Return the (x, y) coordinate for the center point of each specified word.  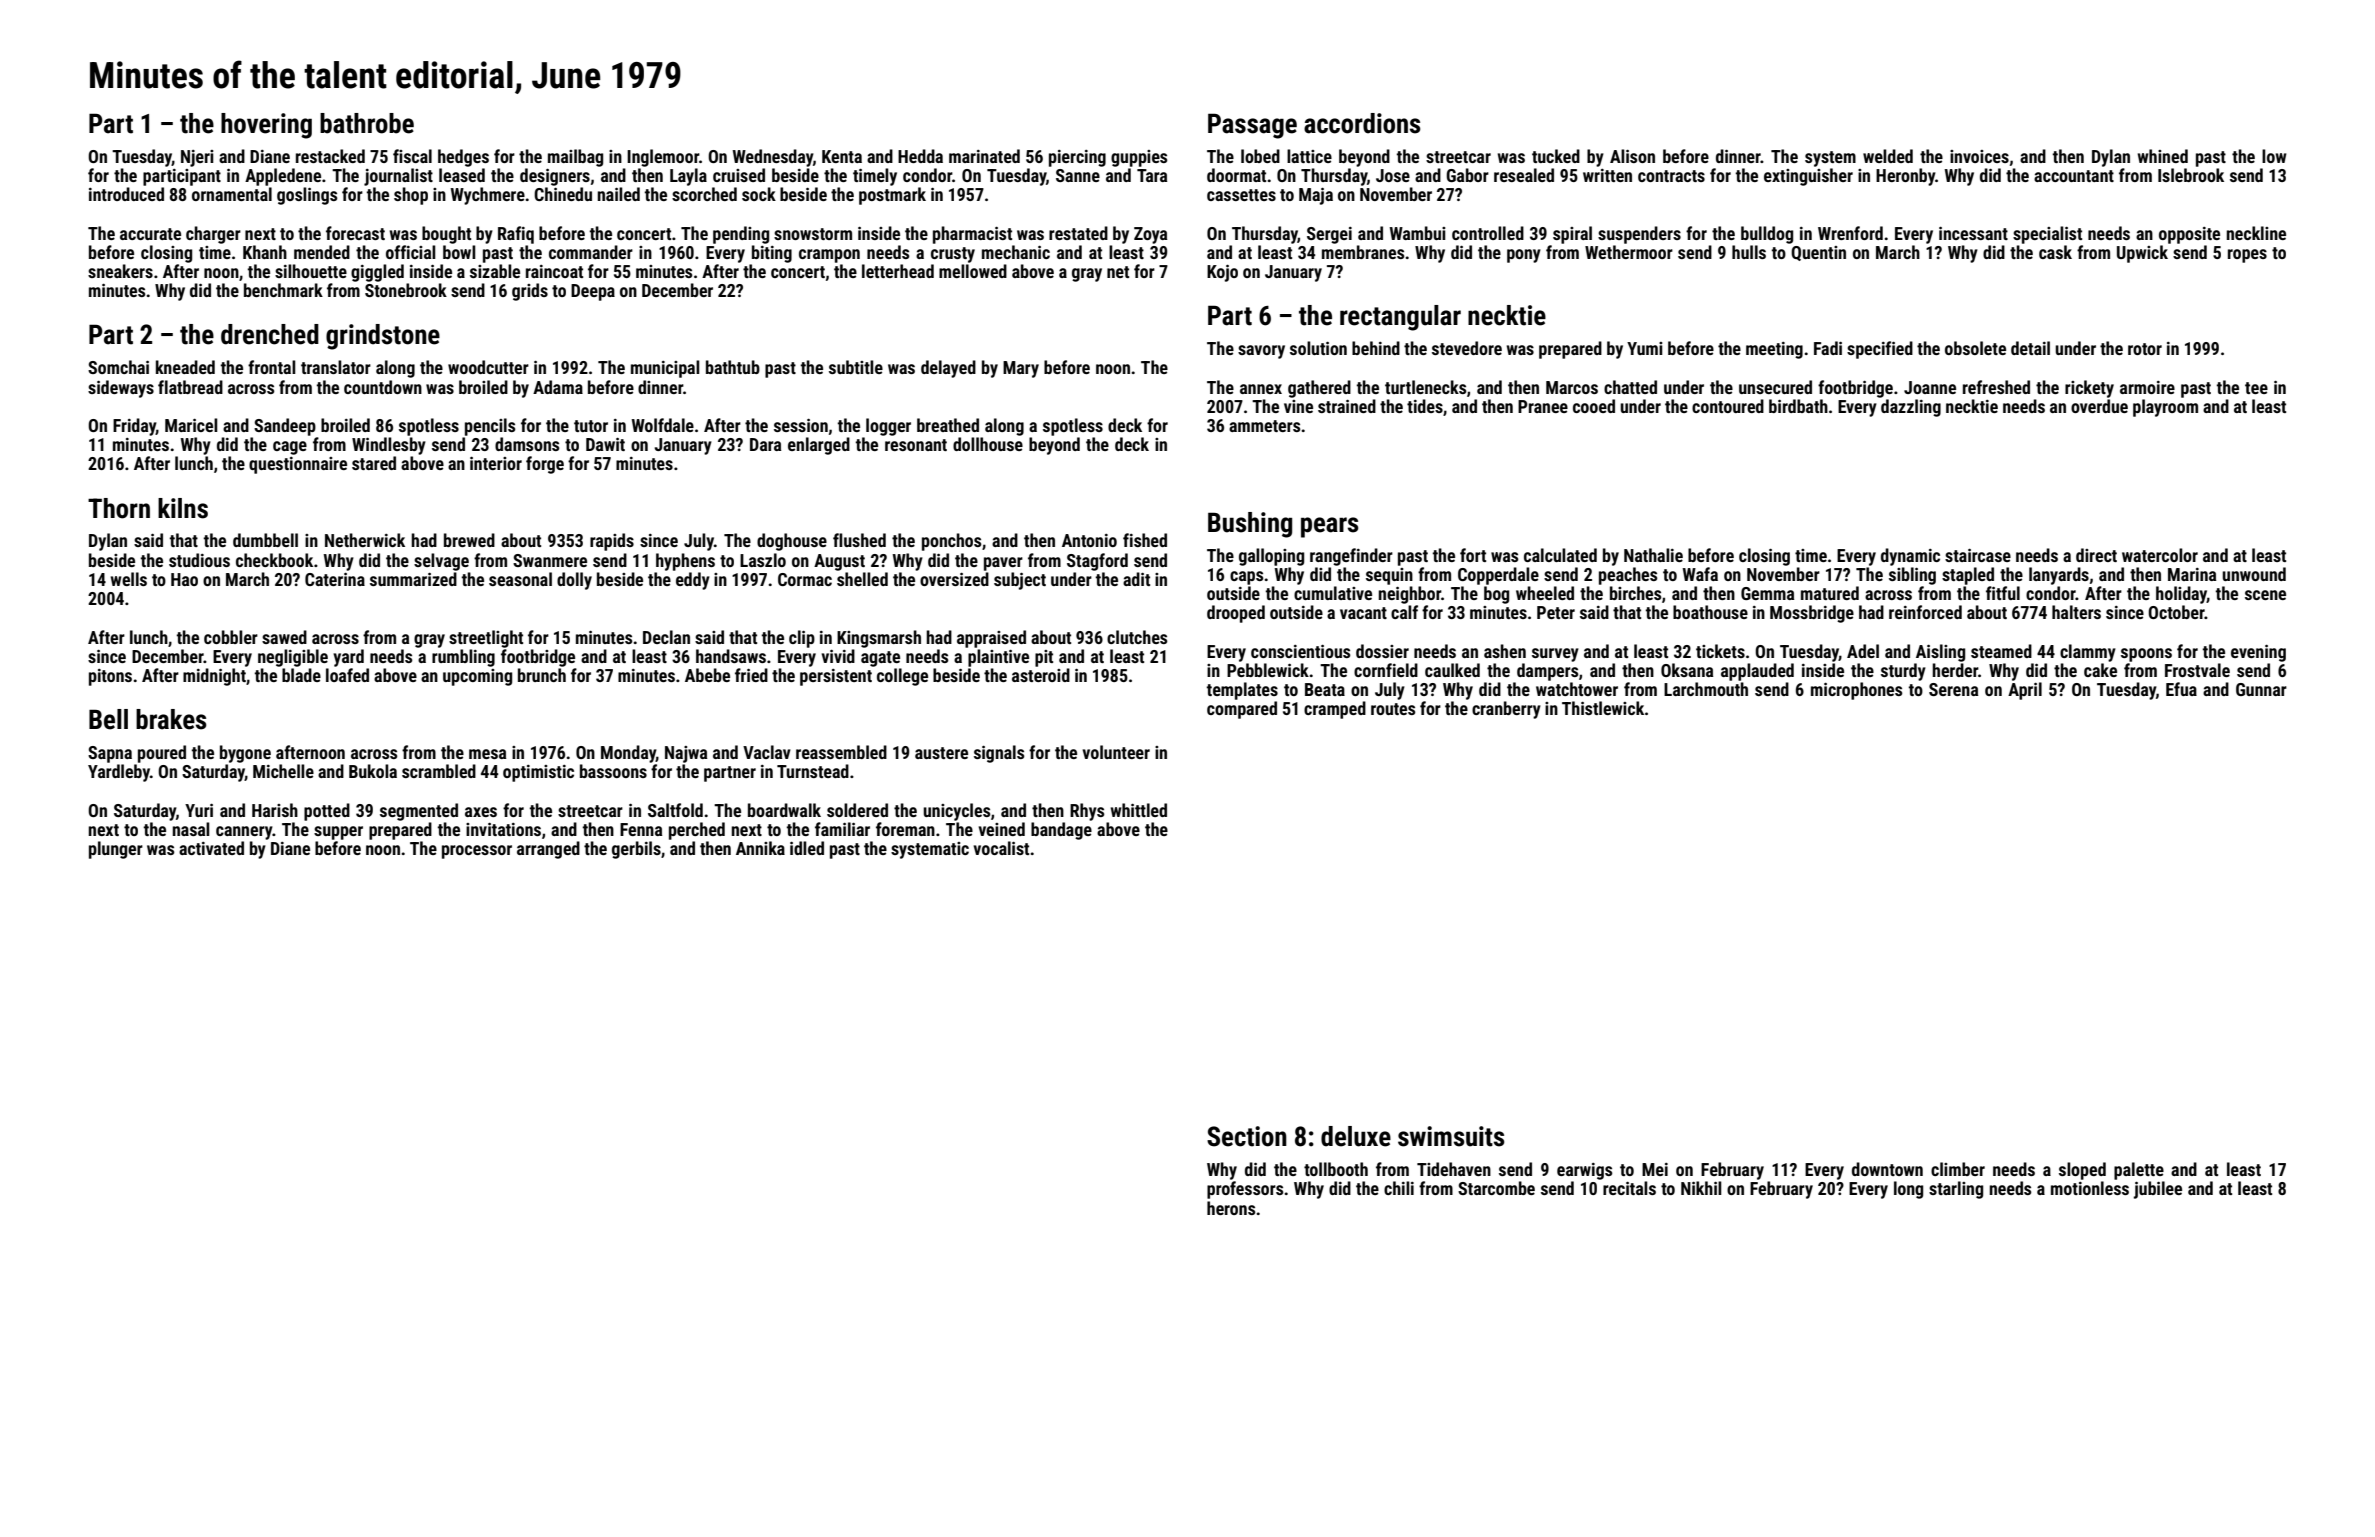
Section (1247, 1136)
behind (1376, 348)
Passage (1252, 126)
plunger (116, 850)
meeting (1774, 350)
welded (1888, 156)
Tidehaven (1454, 1169)
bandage (1061, 831)
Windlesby (389, 446)
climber (1958, 1169)
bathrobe (367, 123)
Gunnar (2261, 689)
